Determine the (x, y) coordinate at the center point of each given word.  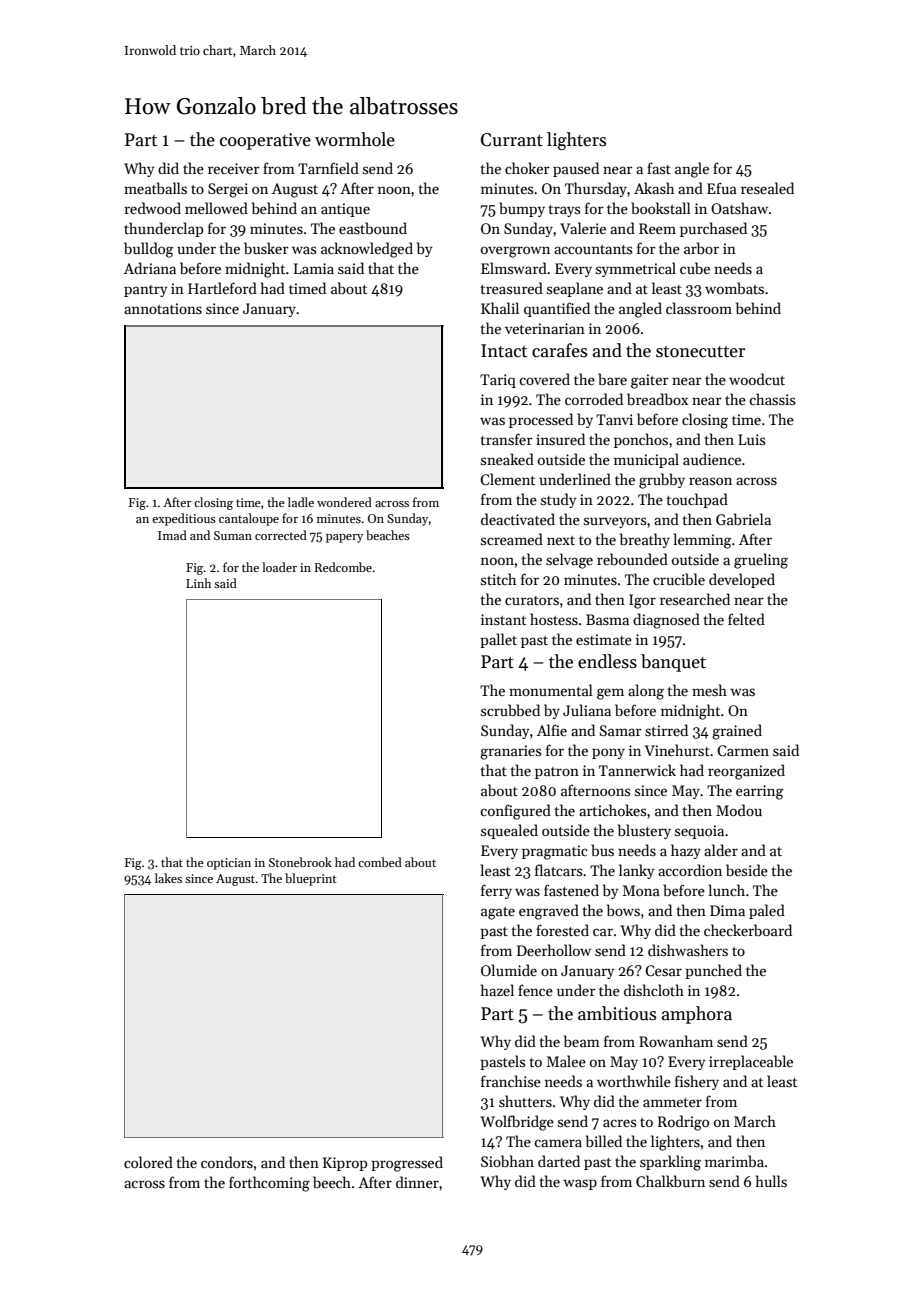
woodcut (757, 379)
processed (541, 420)
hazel (497, 990)
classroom (699, 308)
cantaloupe (249, 519)
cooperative (265, 141)
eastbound (373, 228)
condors (227, 1162)
